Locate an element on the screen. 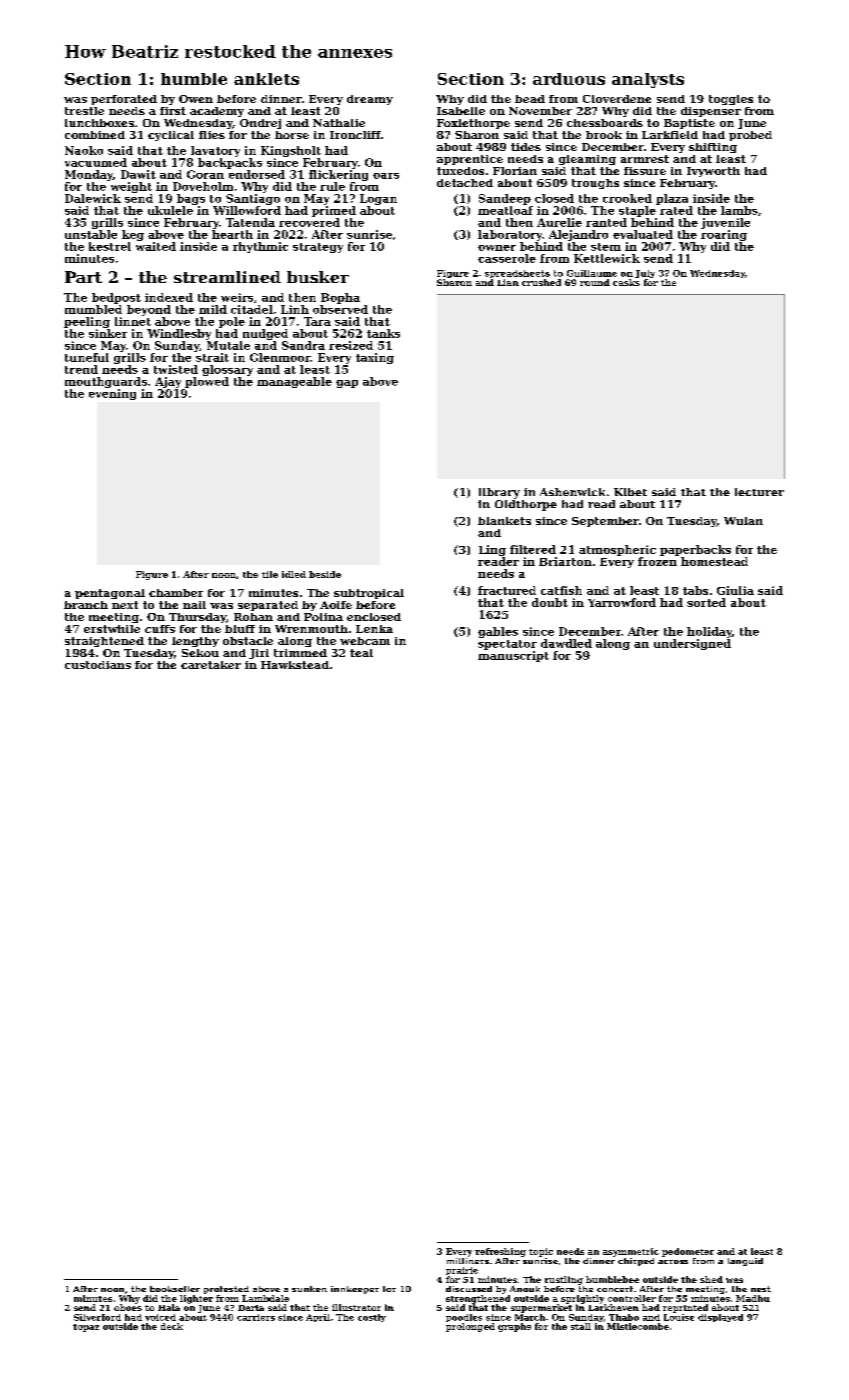 Image resolution: width=849 pixels, height=1400 pixels. custodians is located at coordinates (98, 665).
